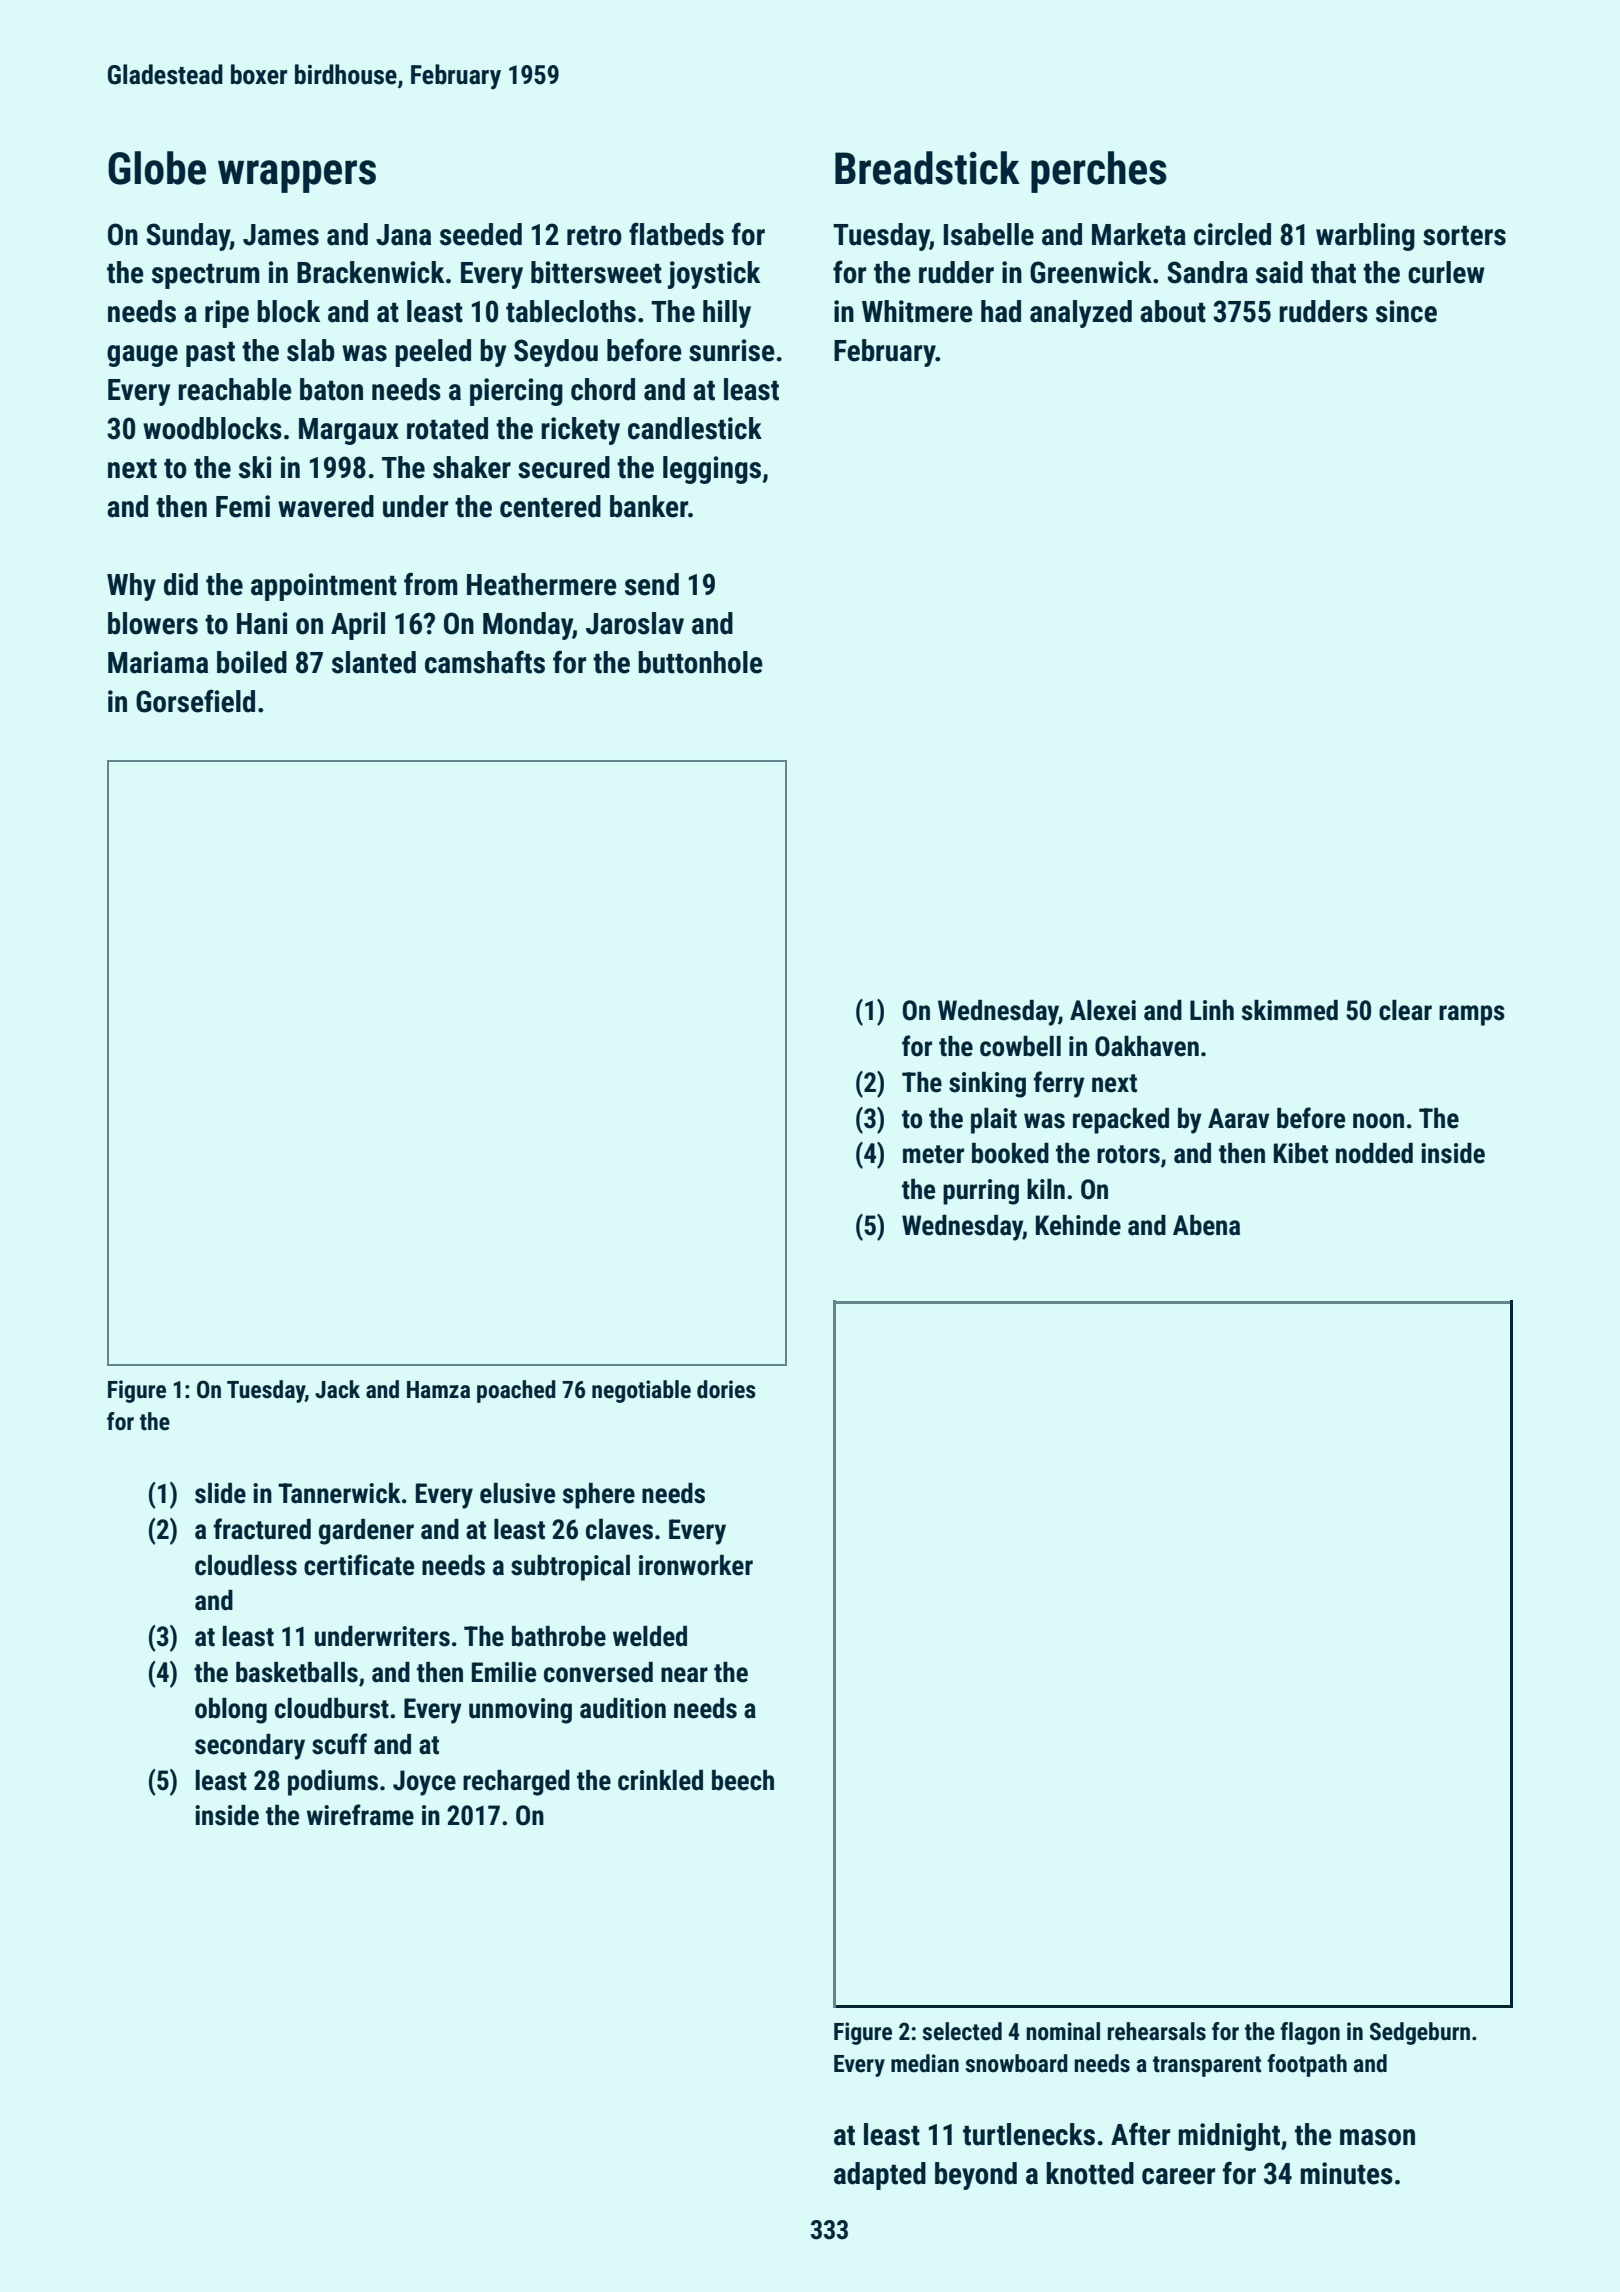  What do you see at coordinates (1212, 1010) in the screenshot?
I see `Linh` at bounding box center [1212, 1010].
